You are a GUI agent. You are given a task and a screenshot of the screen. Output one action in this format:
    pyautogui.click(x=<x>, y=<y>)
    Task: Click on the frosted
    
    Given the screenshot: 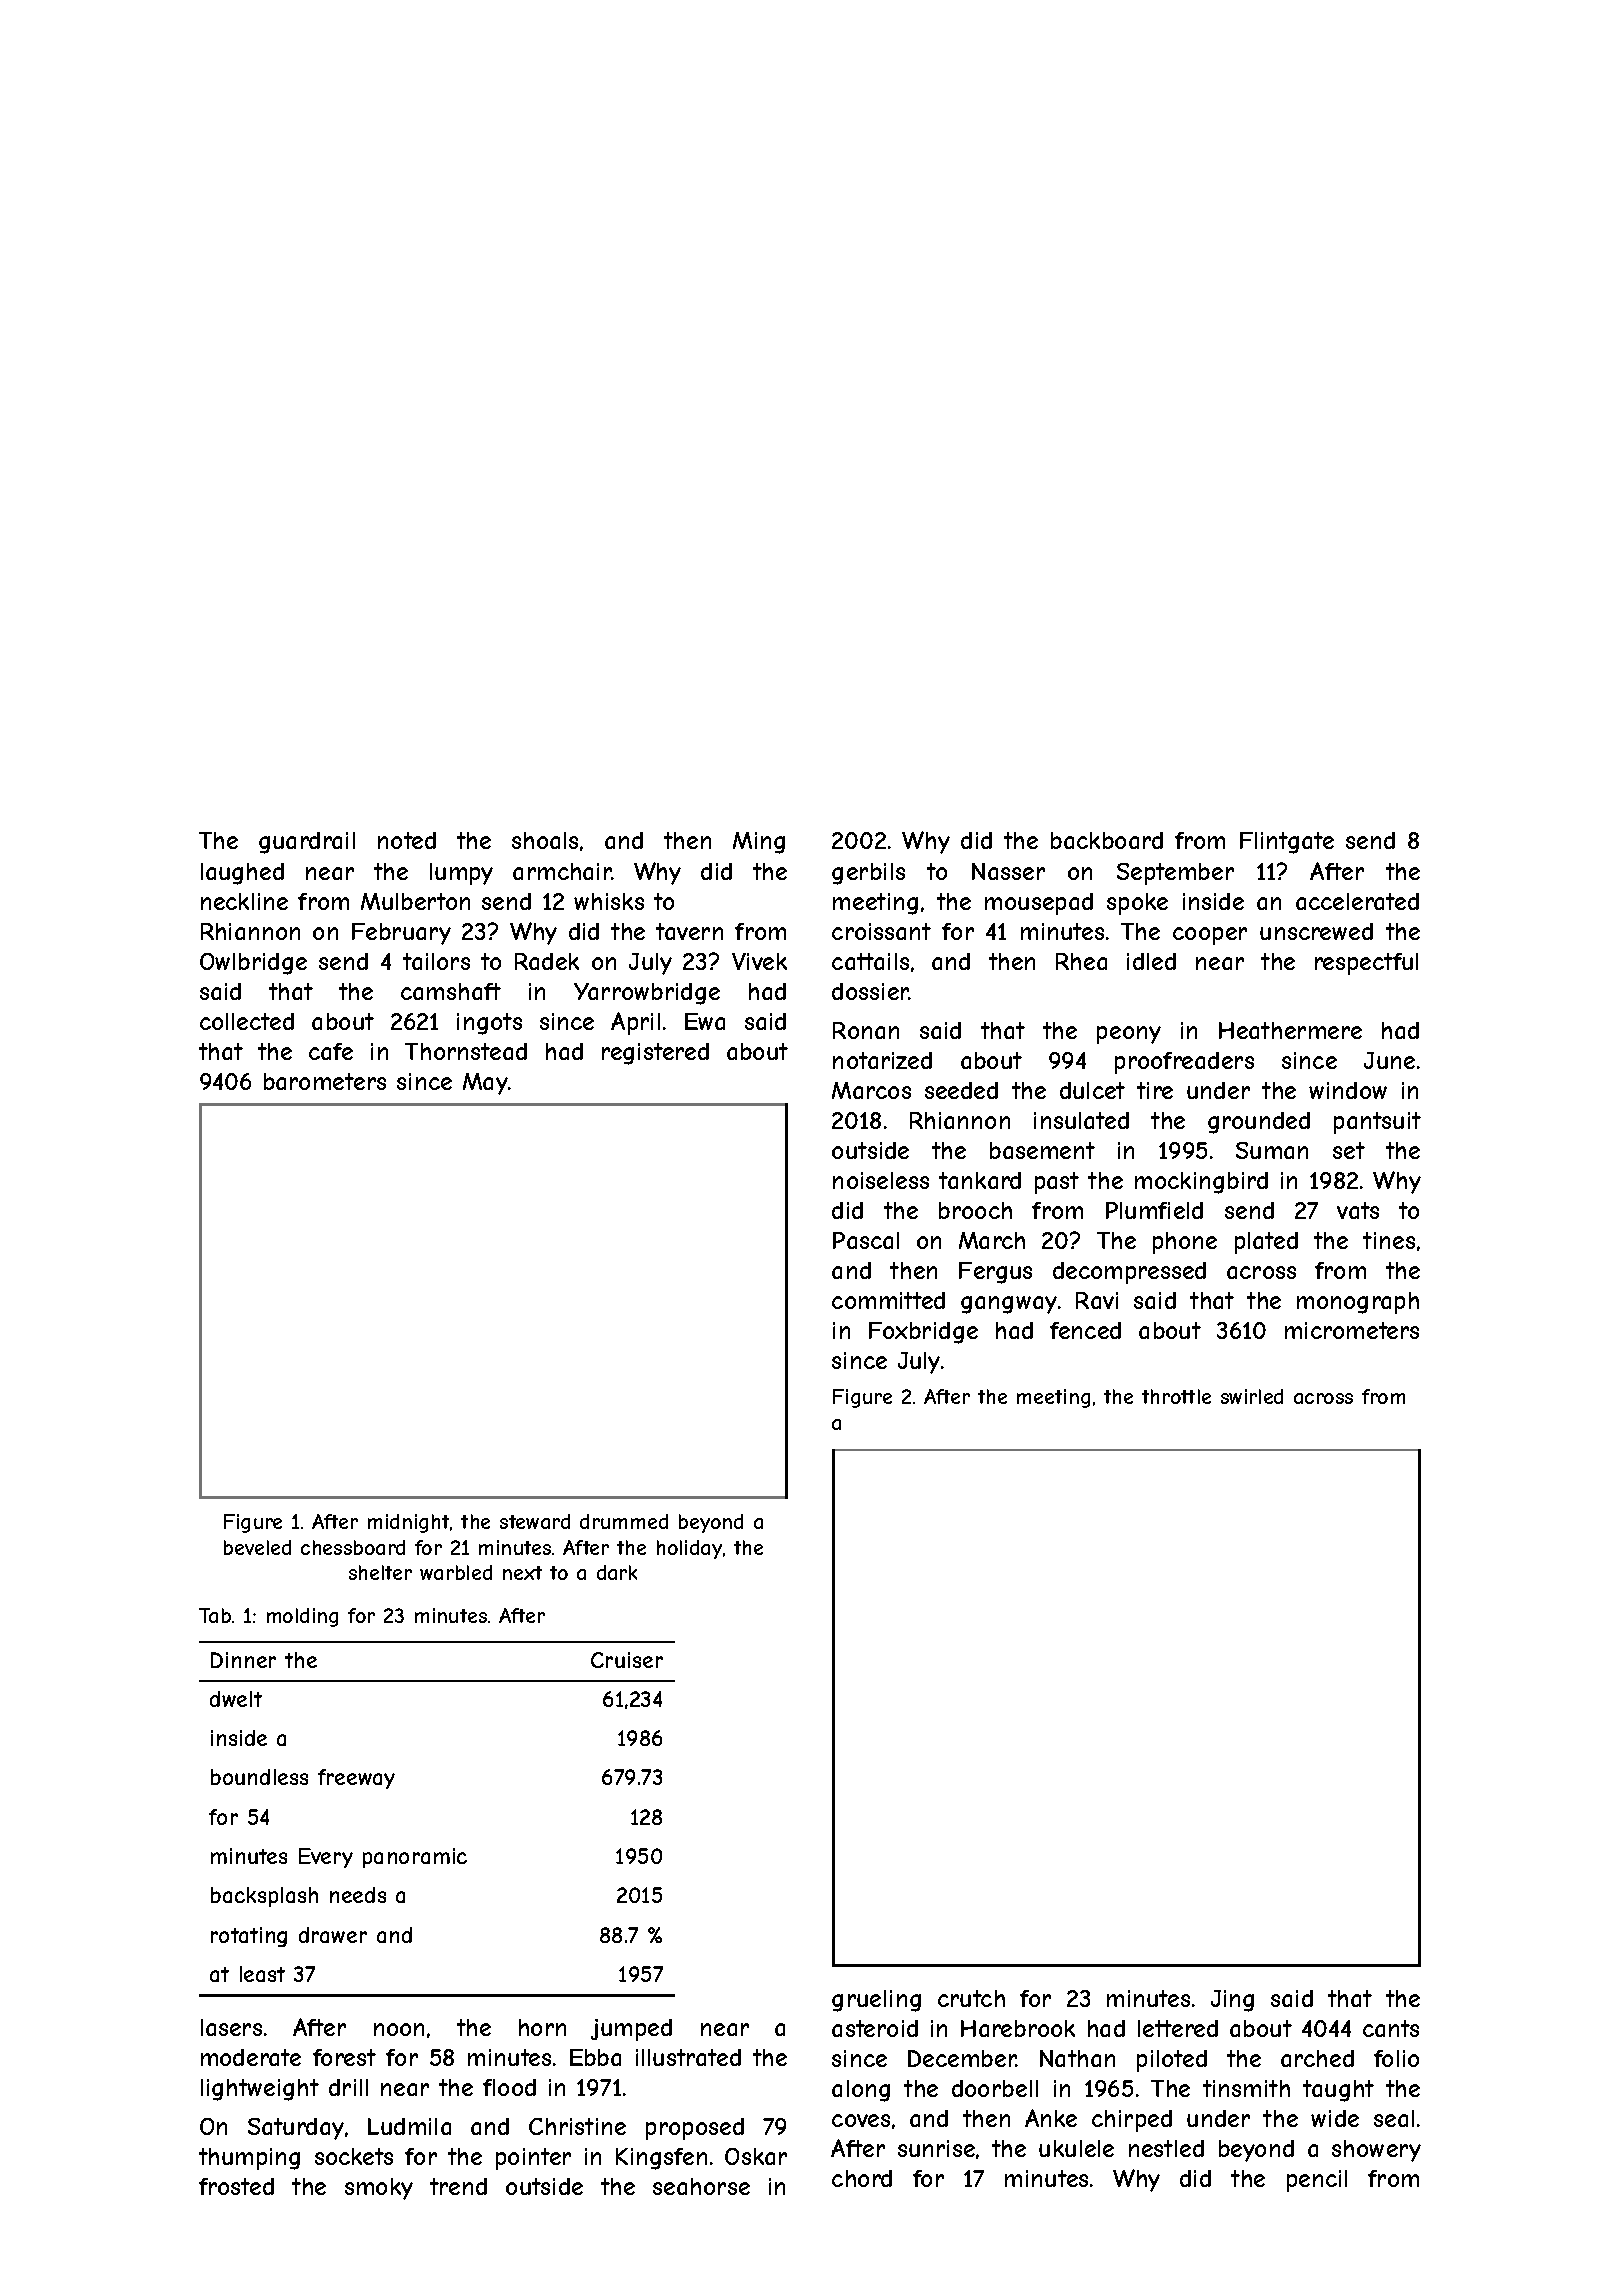 What is the action you would take?
    pyautogui.click(x=236, y=2186)
